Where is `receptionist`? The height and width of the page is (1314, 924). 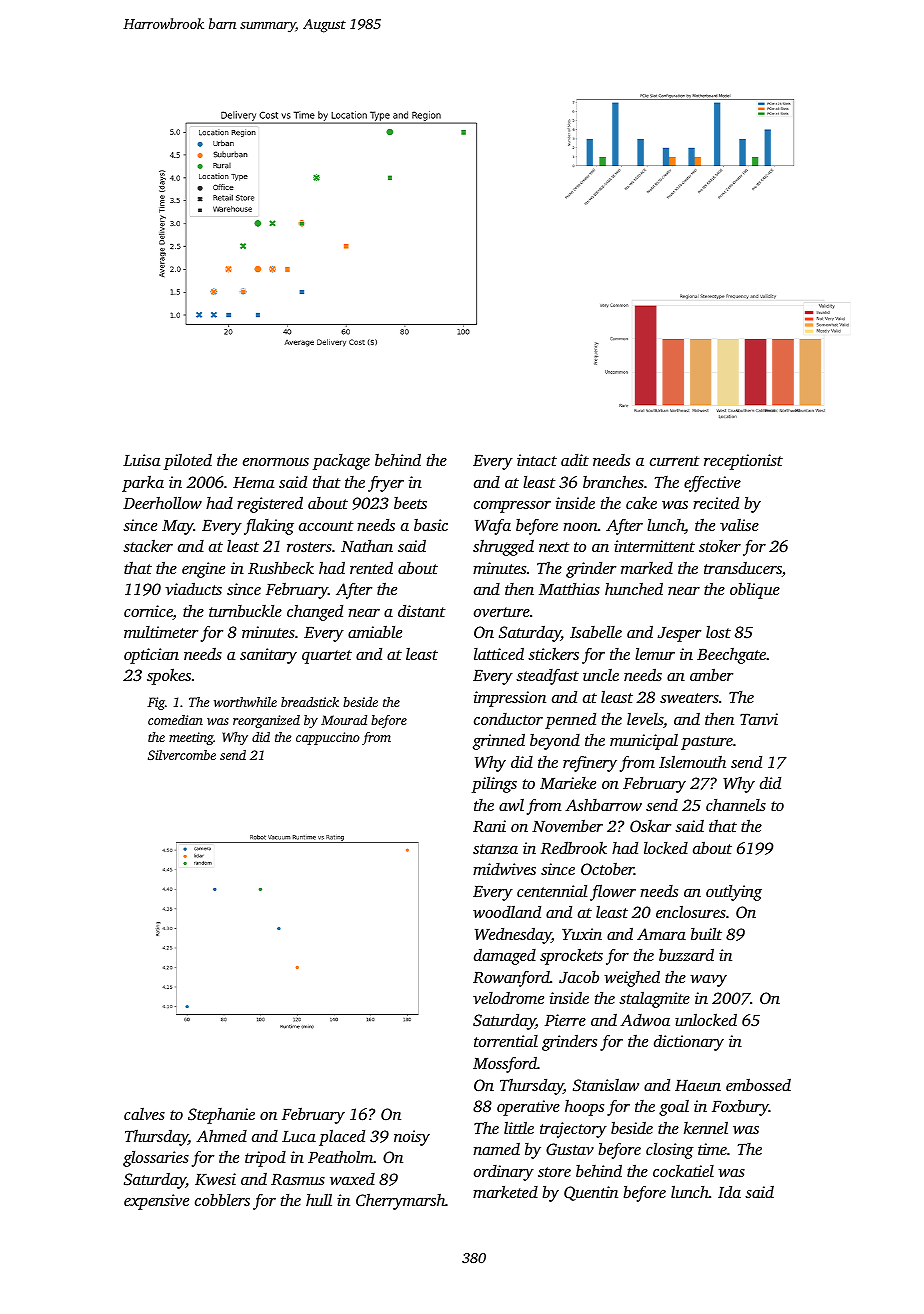
receptionist is located at coordinates (743, 462).
